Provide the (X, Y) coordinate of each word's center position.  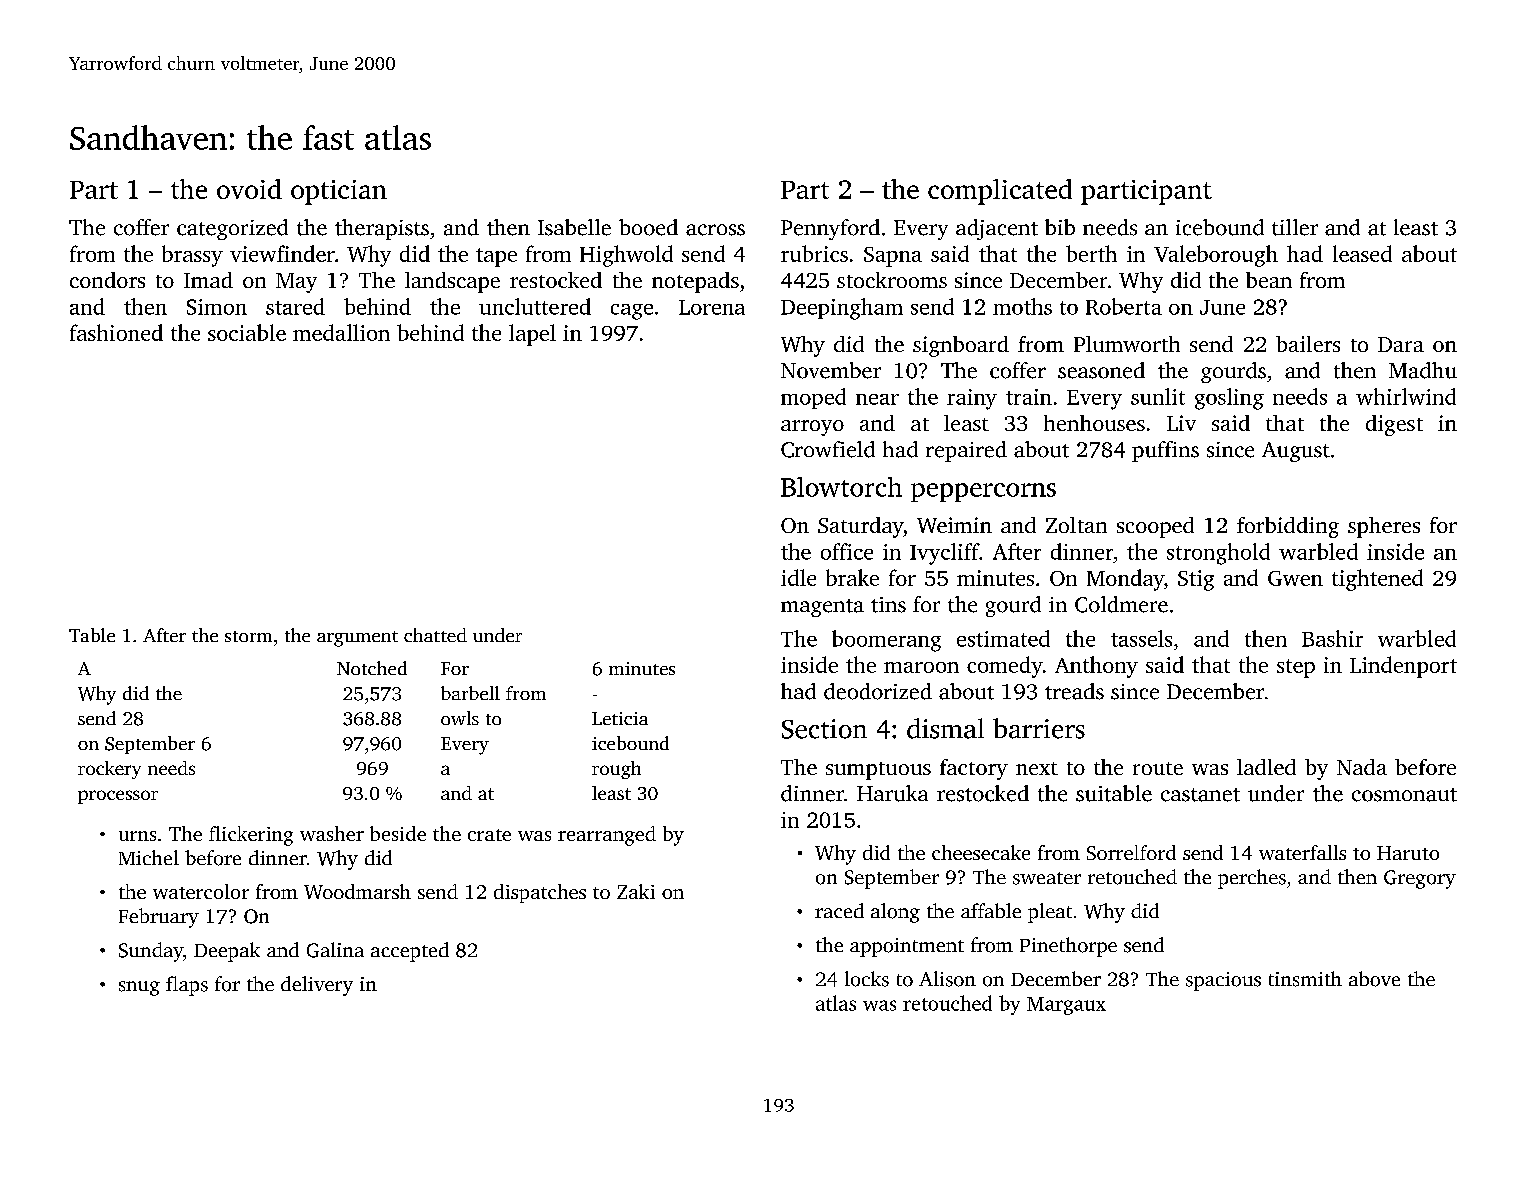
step (1296, 668)
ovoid (249, 189)
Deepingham (842, 309)
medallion (341, 332)
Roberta (1124, 306)
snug (139, 988)
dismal (945, 728)
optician (339, 192)
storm (248, 636)
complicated (1000, 192)
